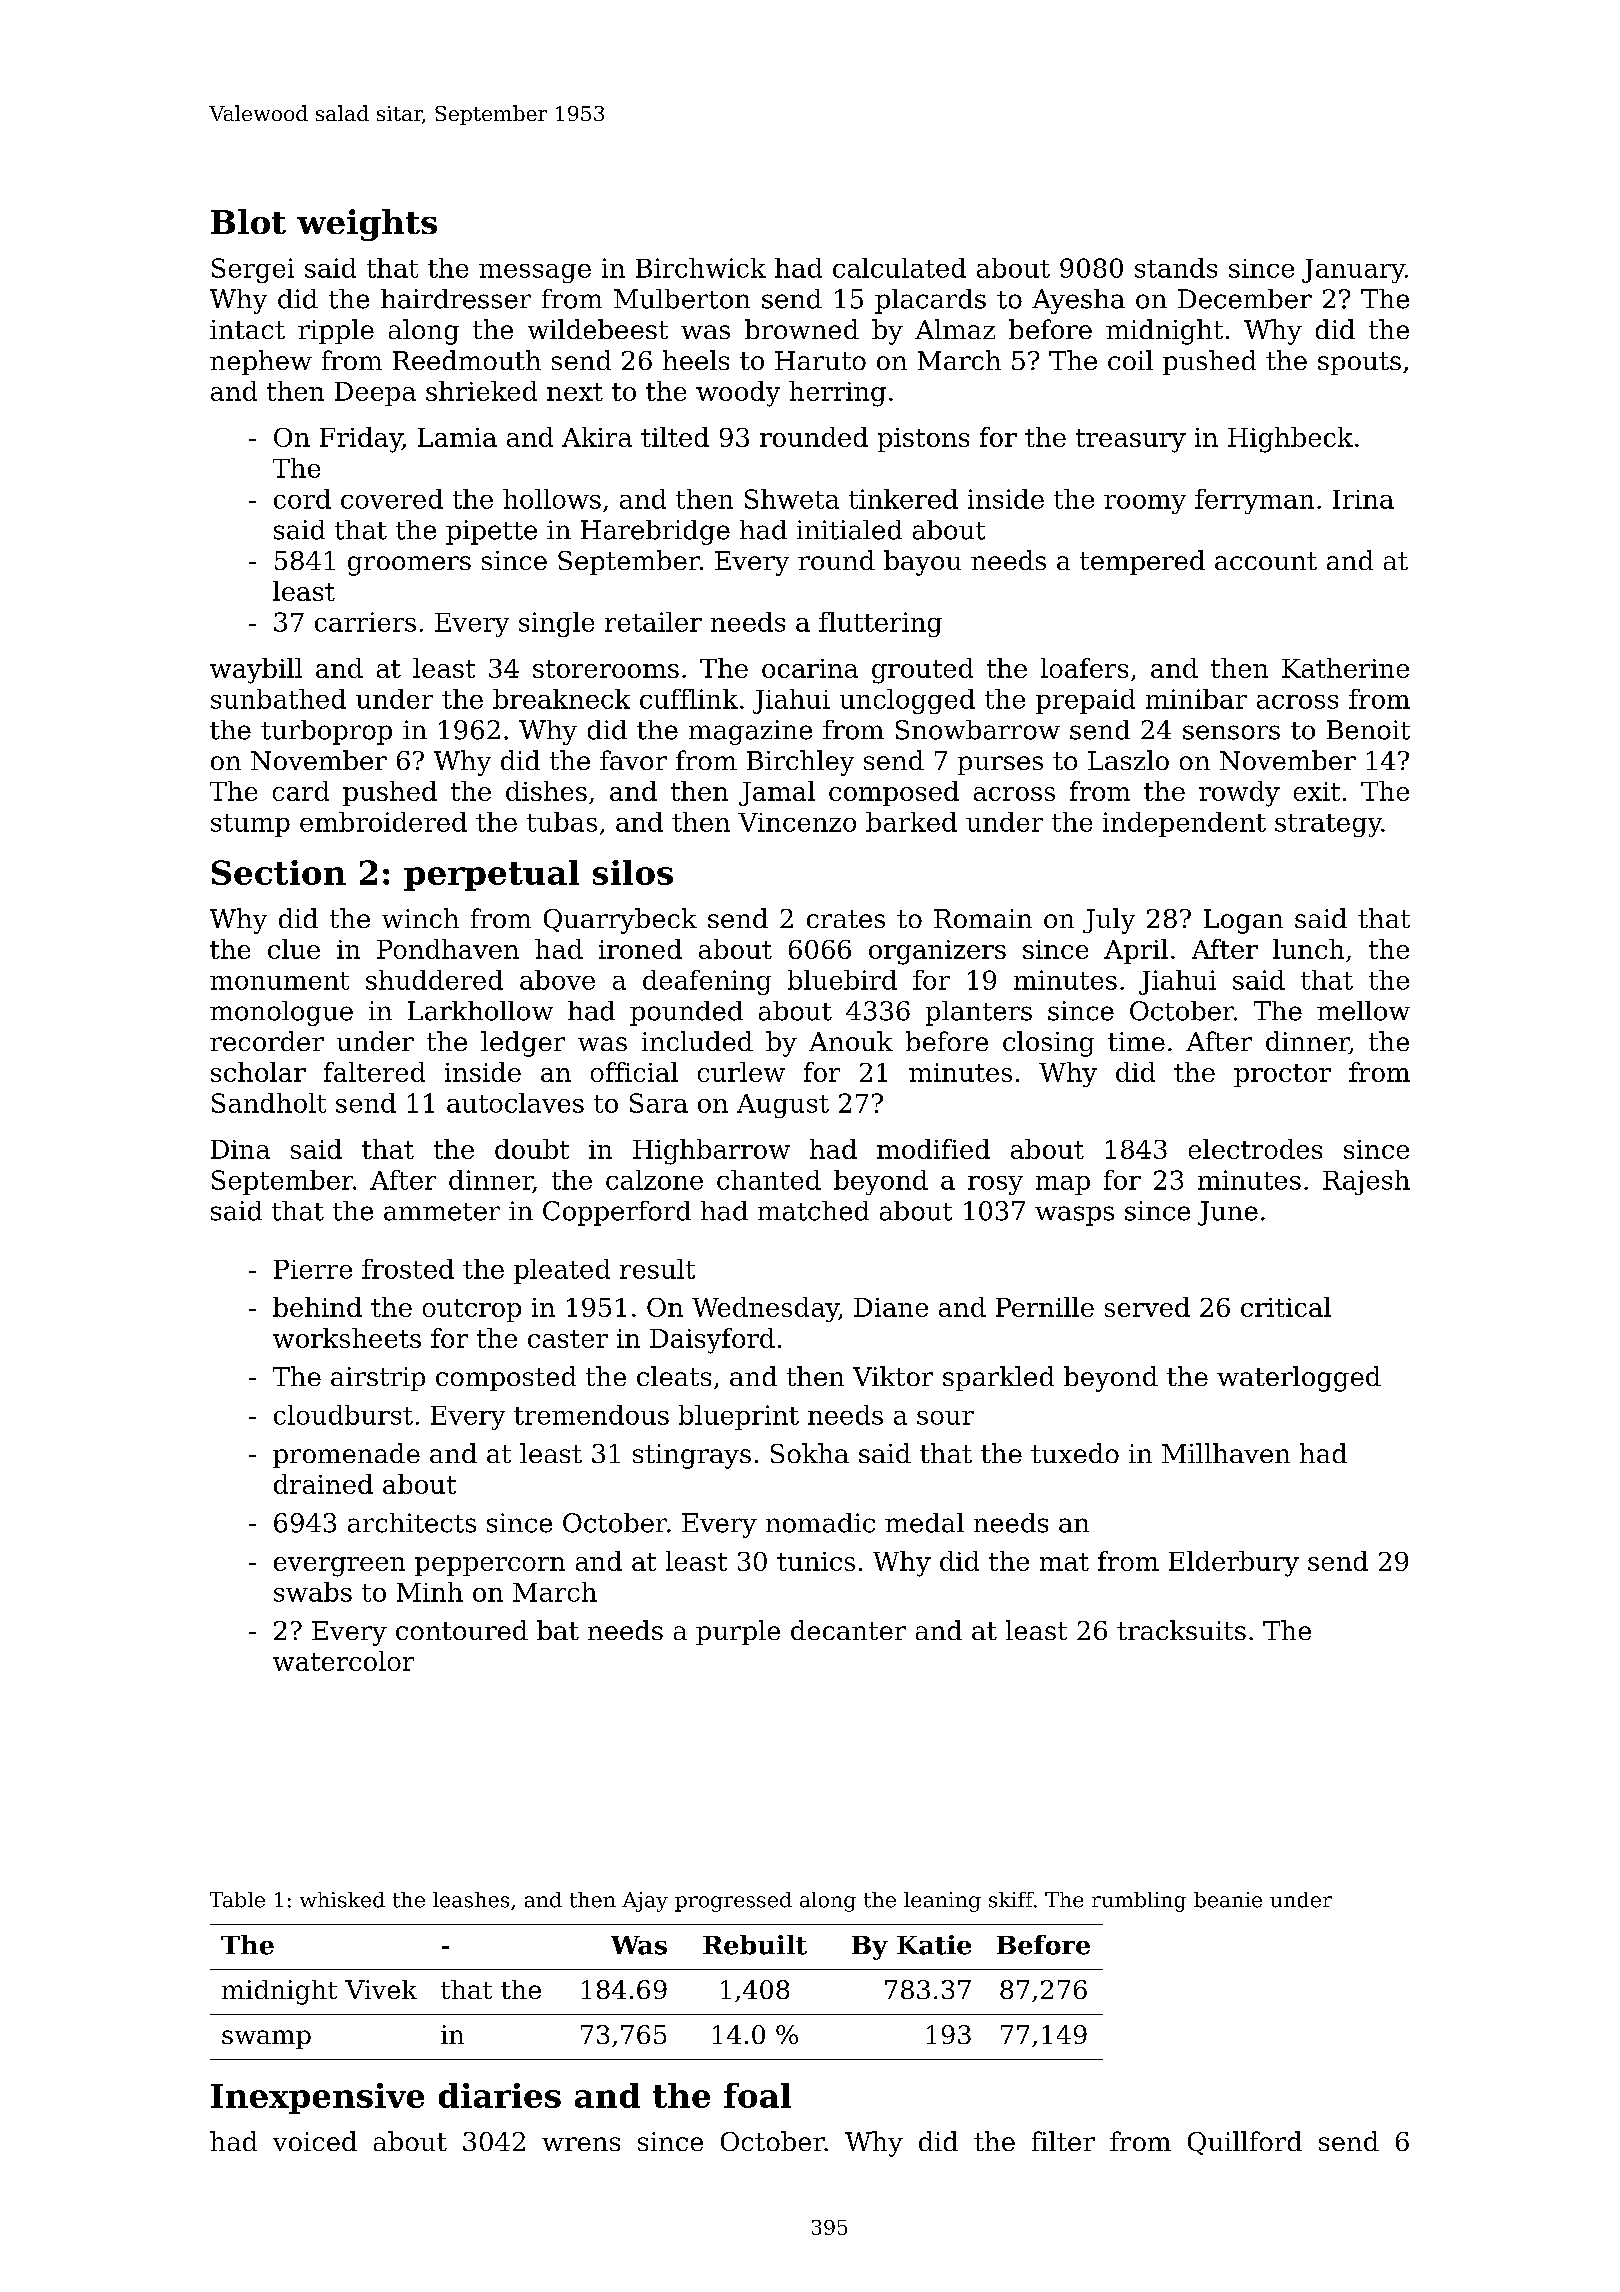  I want to click on matched, so click(813, 1211).
